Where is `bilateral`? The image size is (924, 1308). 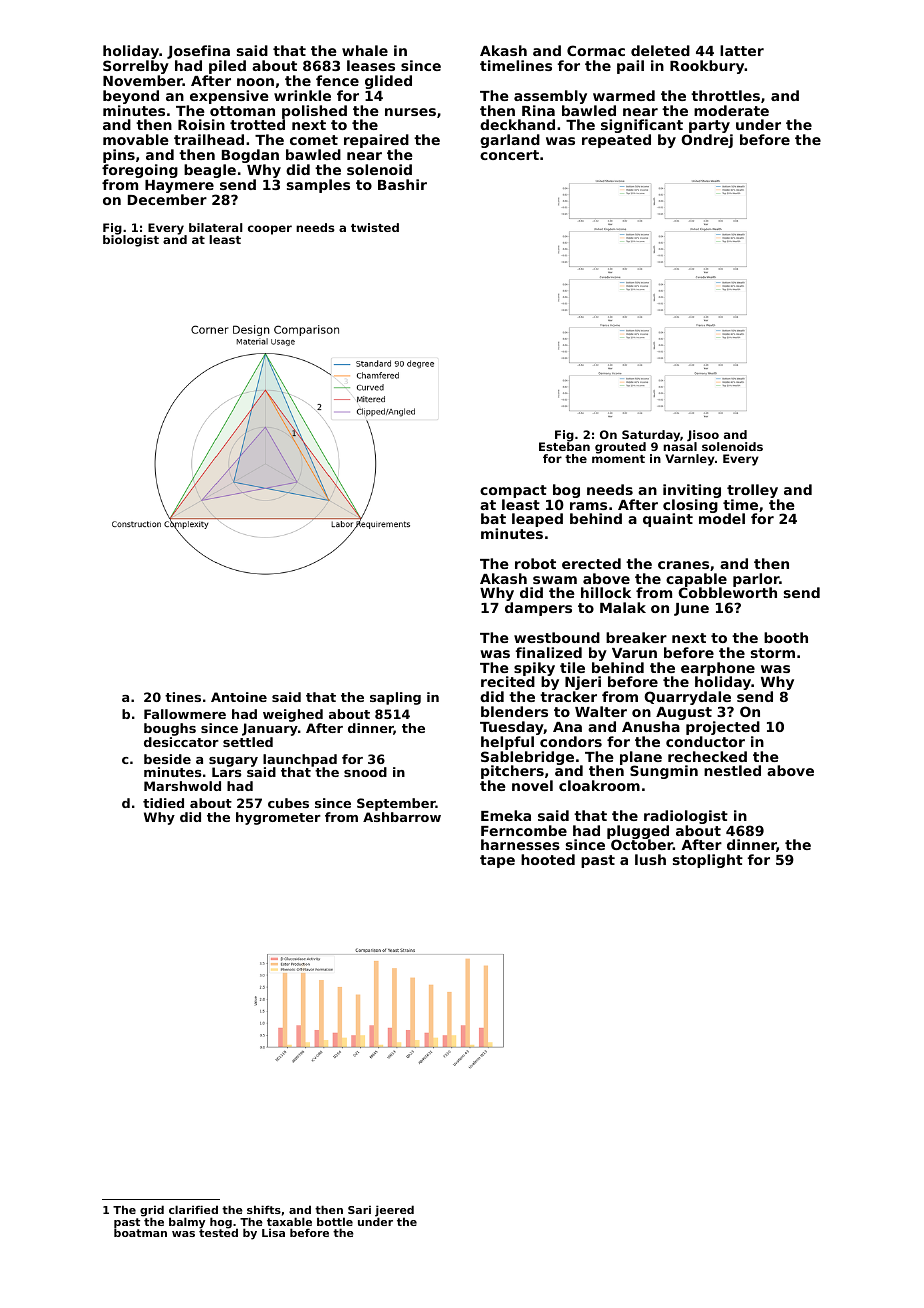
bilateral is located at coordinates (216, 227).
